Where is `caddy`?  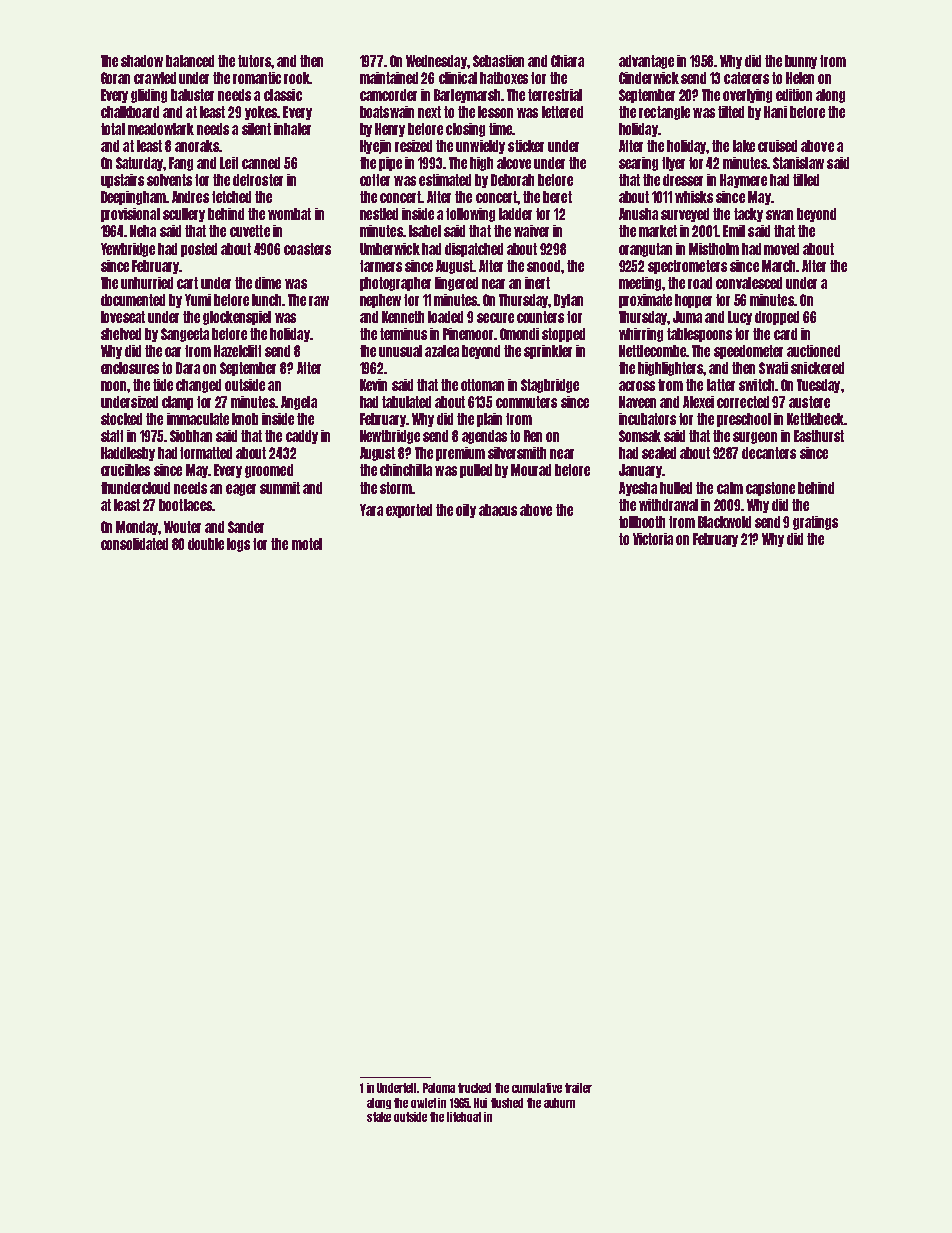 caddy is located at coordinates (302, 437).
